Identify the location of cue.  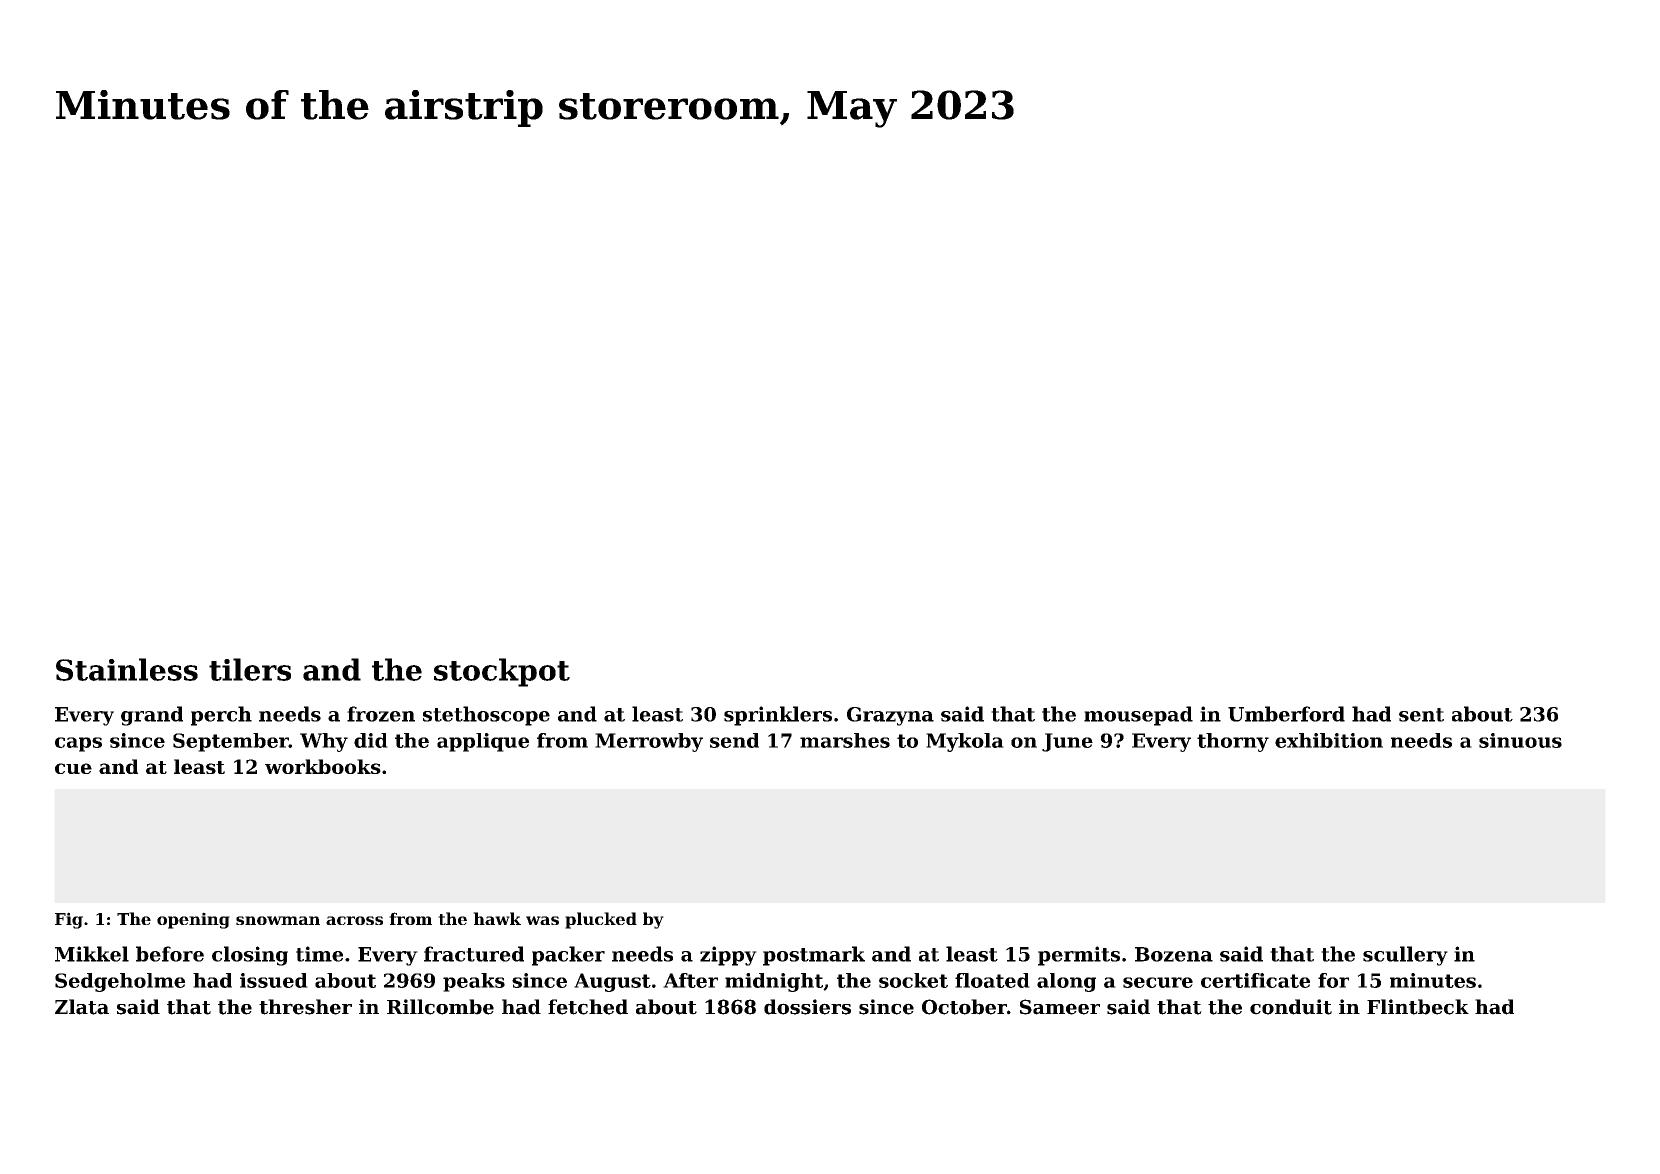
(73, 768).
